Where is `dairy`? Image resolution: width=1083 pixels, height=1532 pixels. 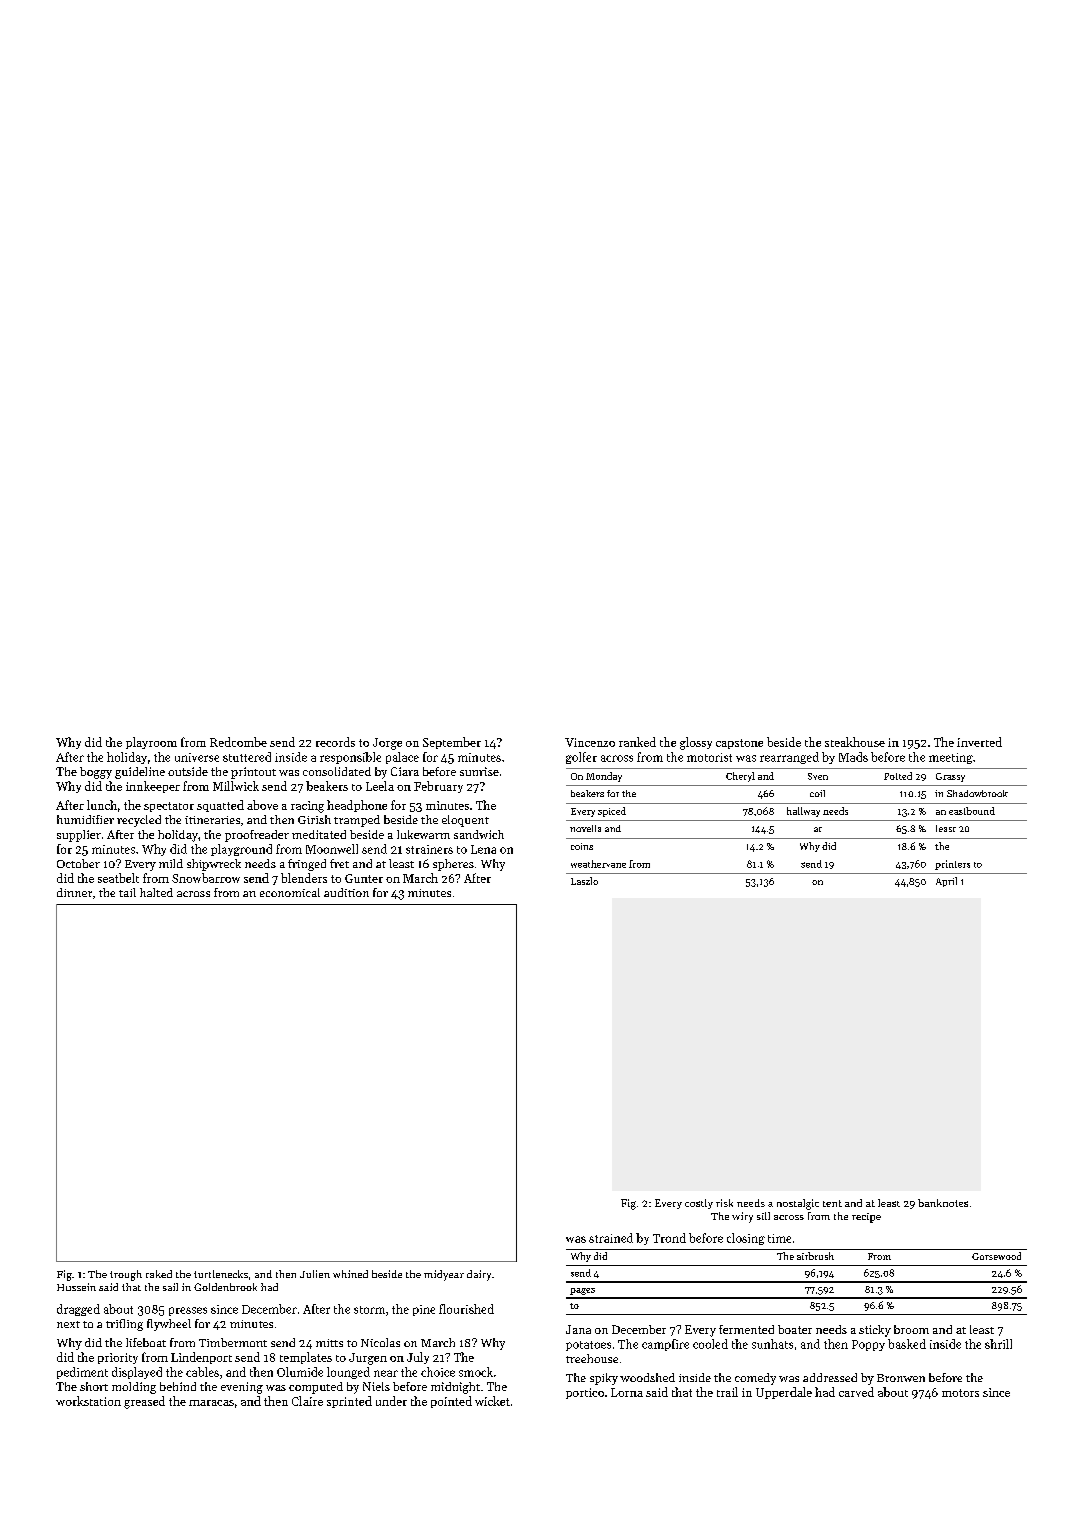 dairy is located at coordinates (479, 1275).
